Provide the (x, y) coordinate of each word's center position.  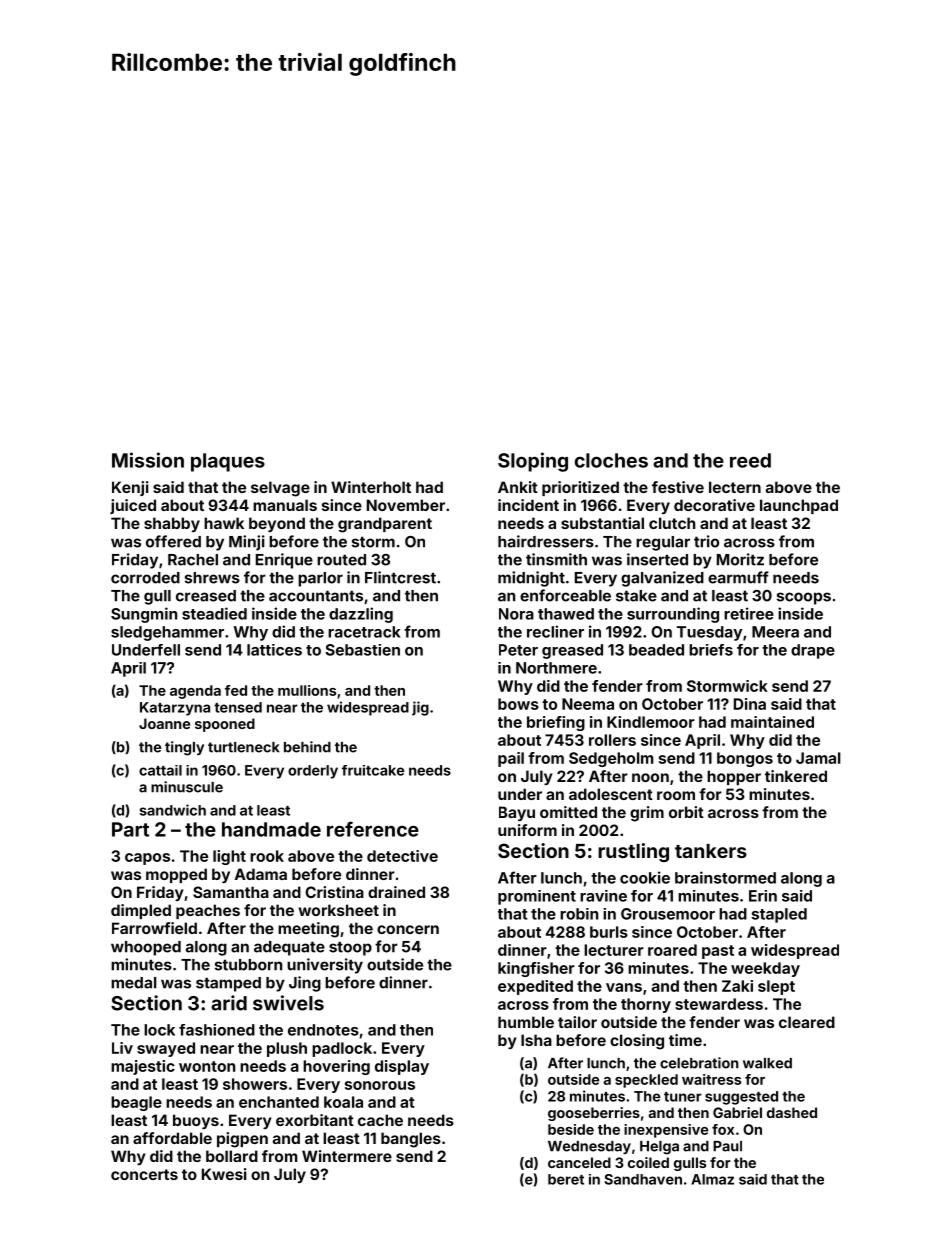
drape (813, 651)
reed (750, 460)
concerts (144, 1174)
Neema (588, 704)
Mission (148, 460)
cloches (611, 460)
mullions (307, 690)
